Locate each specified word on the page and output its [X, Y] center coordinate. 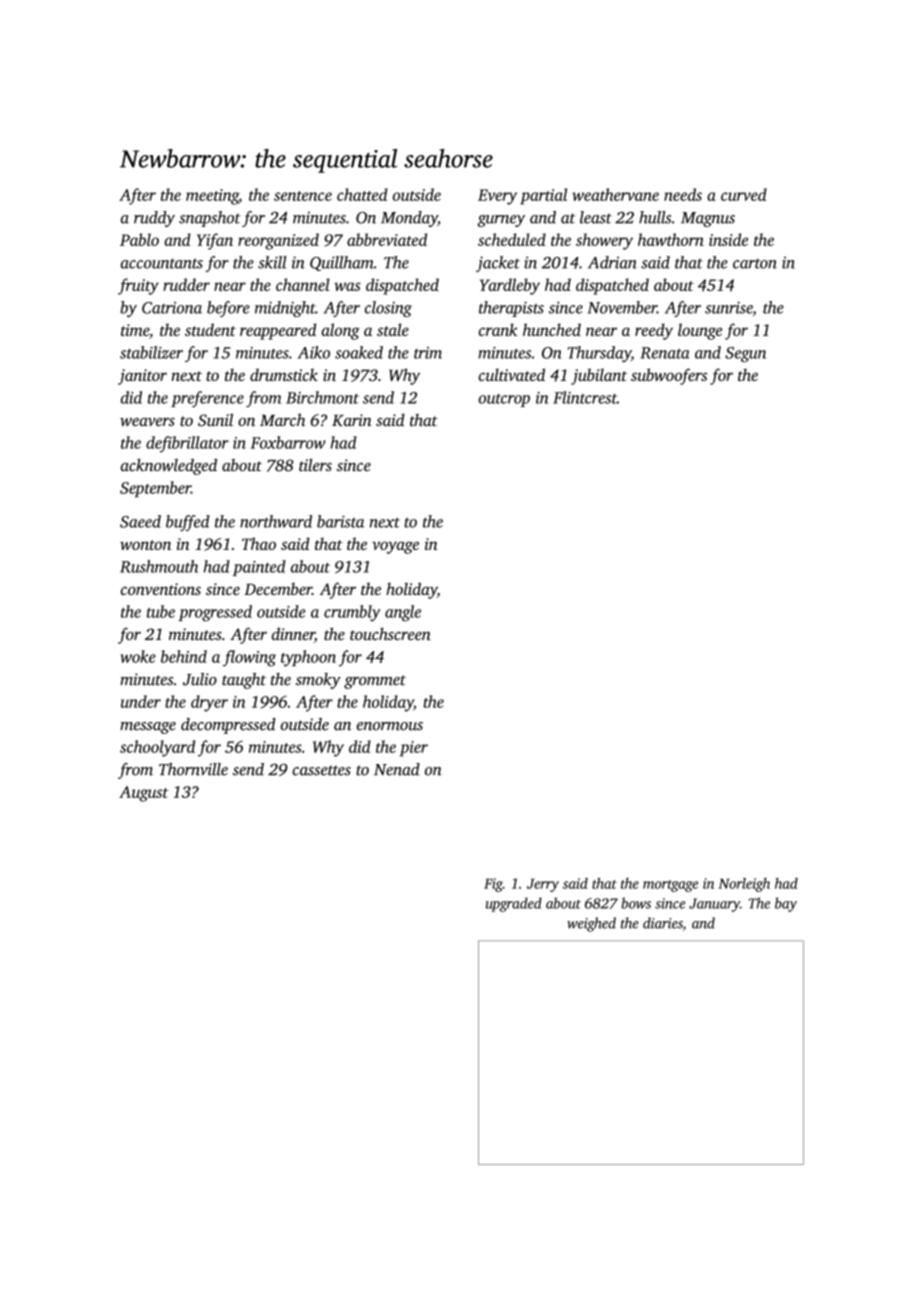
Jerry [543, 885]
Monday [409, 219]
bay [786, 904]
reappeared [278, 331]
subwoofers [669, 376]
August [143, 794]
